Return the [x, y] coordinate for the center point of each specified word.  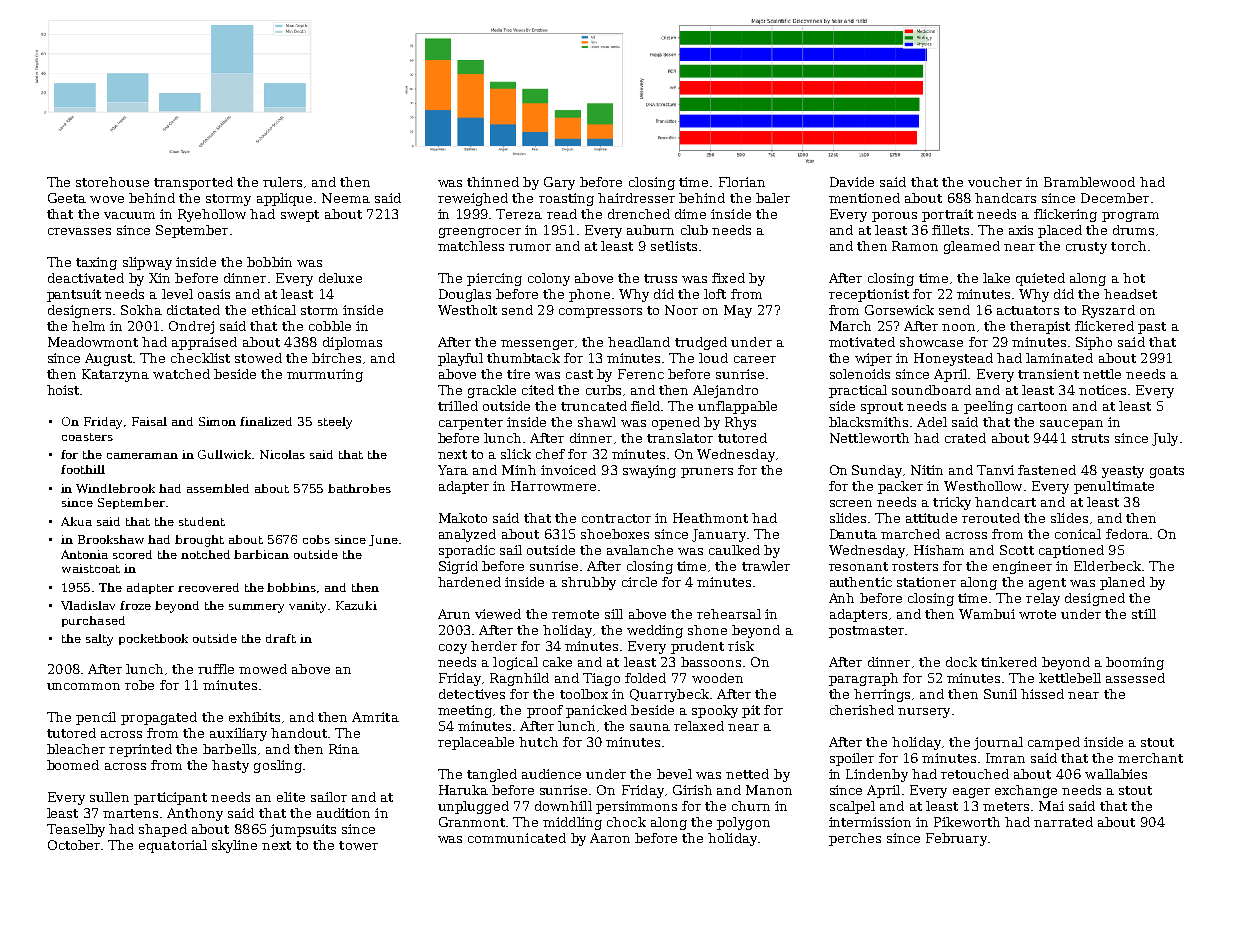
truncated [594, 406]
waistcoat [91, 568]
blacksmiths [868, 422]
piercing [494, 279]
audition [343, 813]
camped [1054, 743]
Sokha [141, 310]
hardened [469, 582]
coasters [87, 437]
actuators [1028, 310]
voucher [995, 182]
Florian [742, 182]
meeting [465, 711]
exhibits [254, 717]
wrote [1037, 614]
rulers [282, 182]
